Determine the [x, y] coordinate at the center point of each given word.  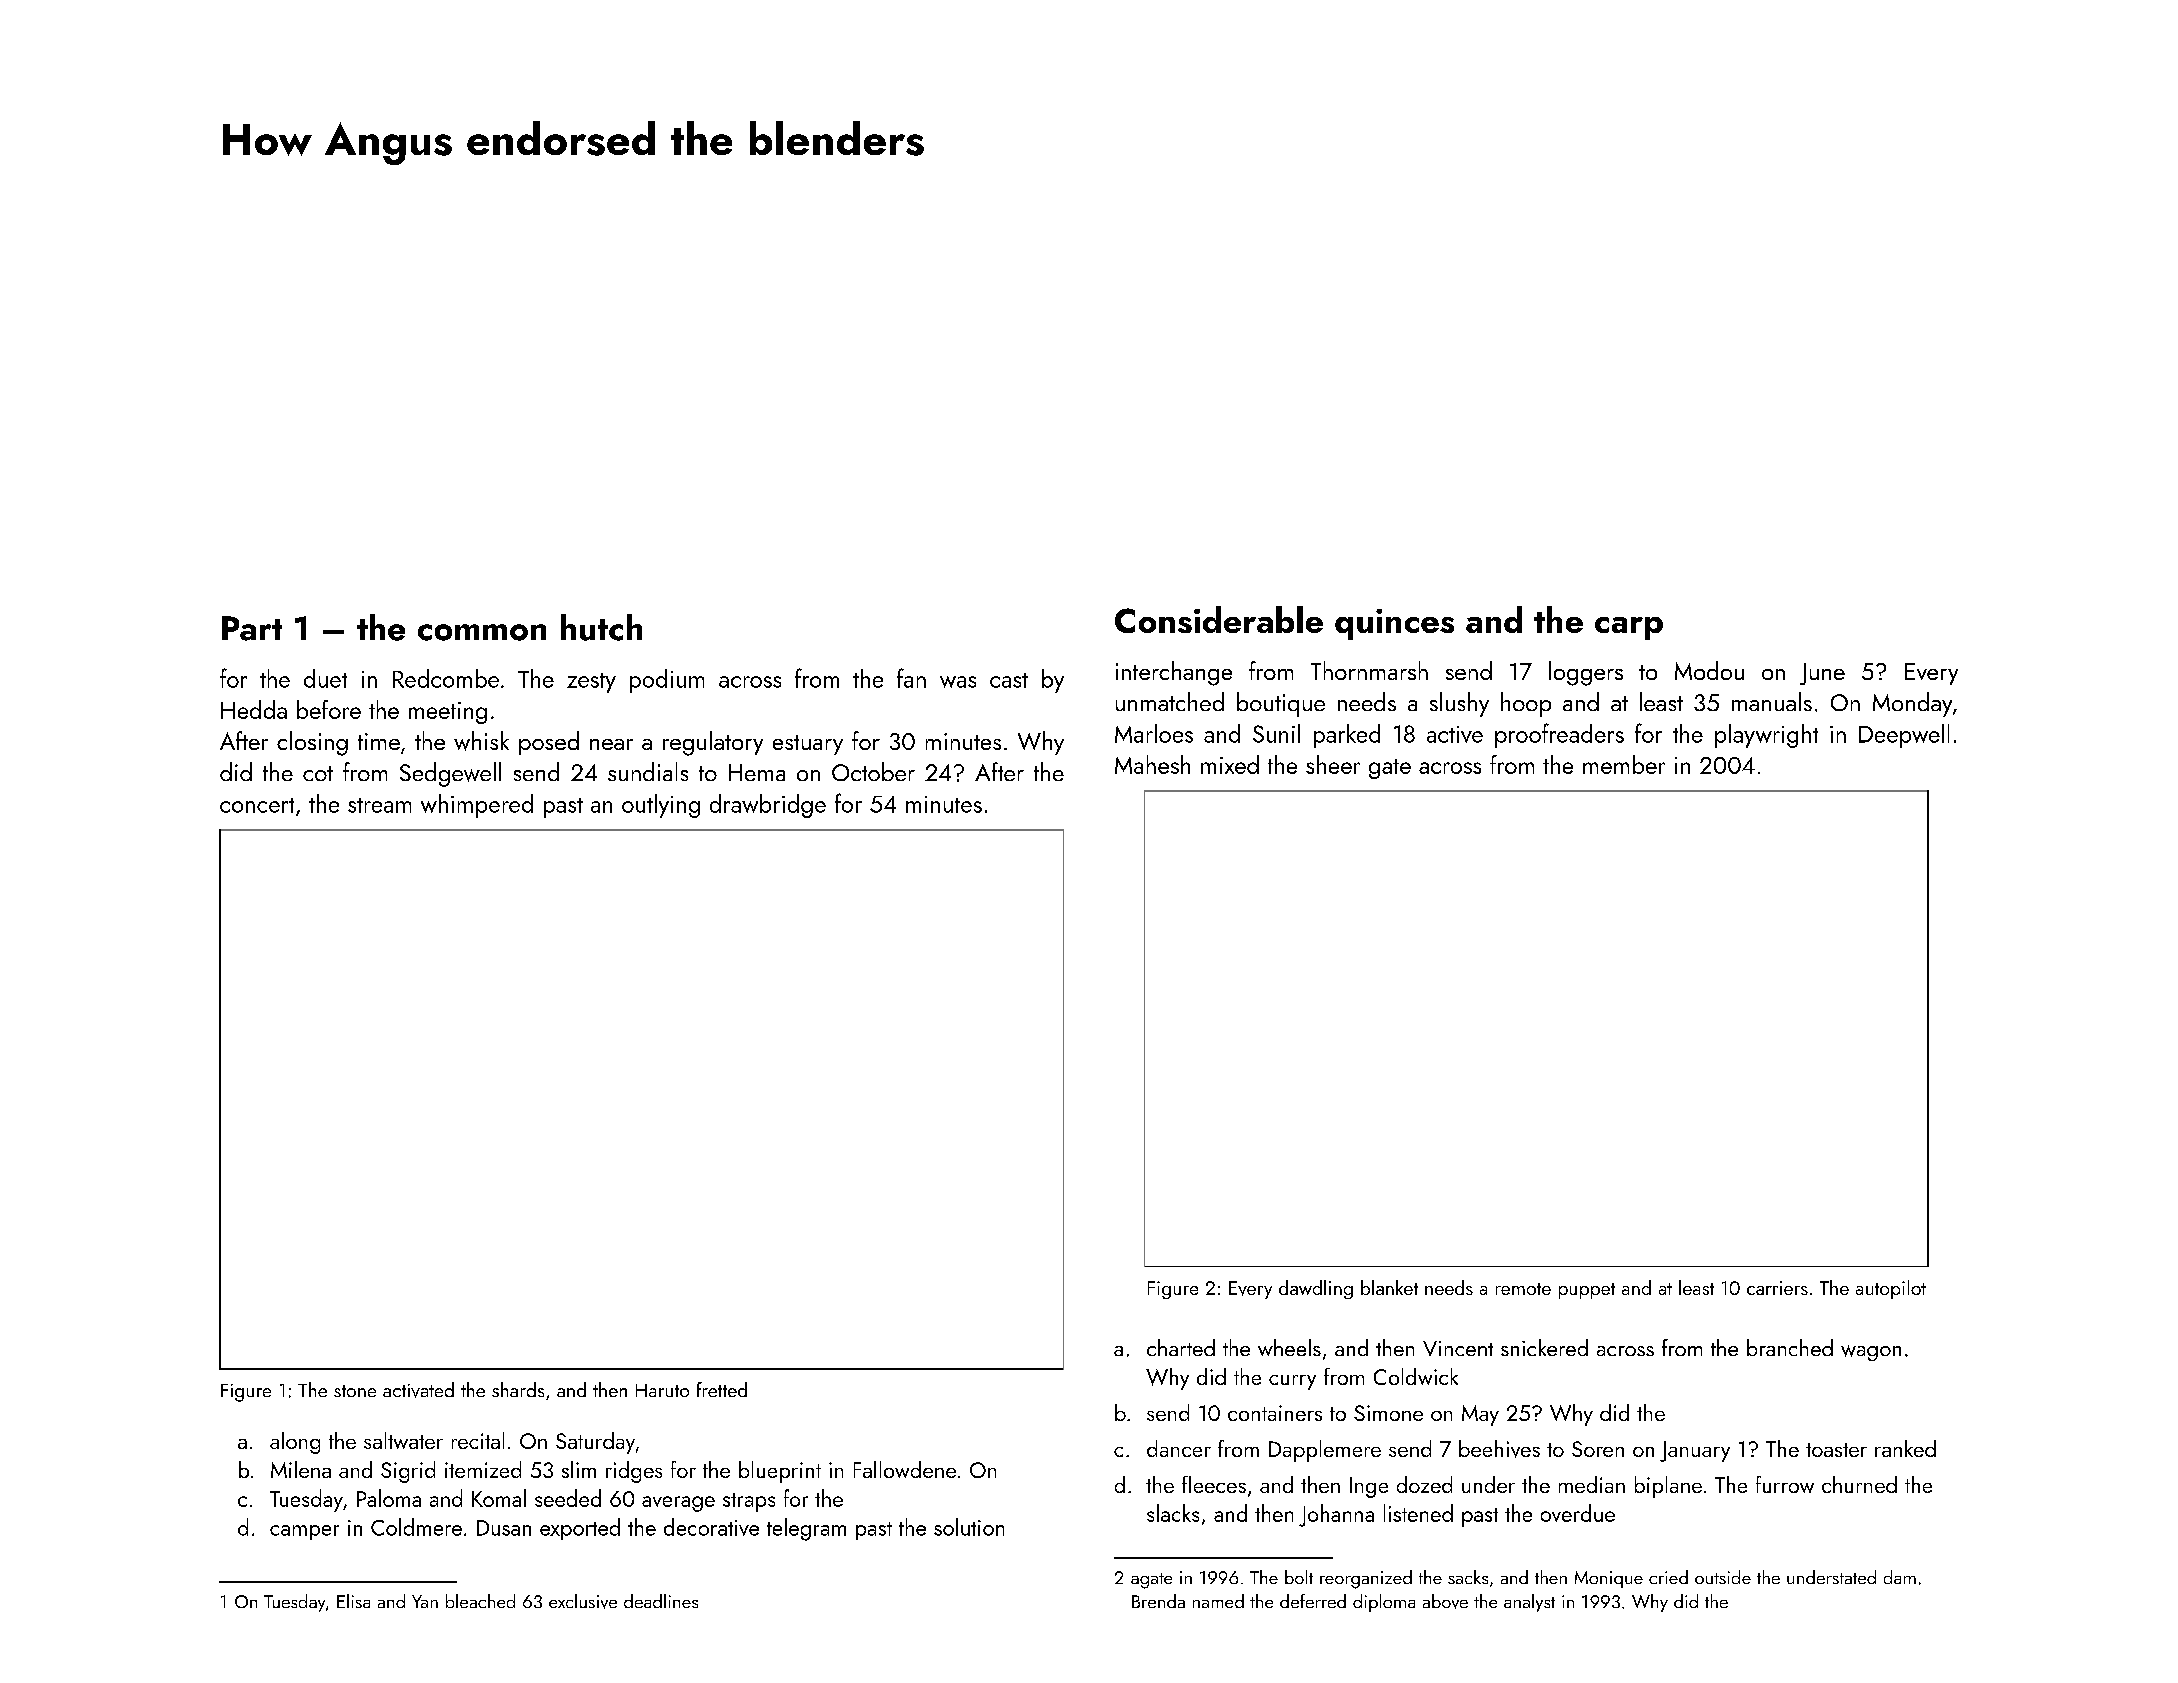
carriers [1777, 1288]
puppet [1587, 1291]
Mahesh [1152, 764]
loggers [1586, 673]
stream [379, 805]
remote [1523, 1289]
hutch [601, 627]
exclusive [583, 1601]
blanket [1389, 1287]
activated [418, 1390]
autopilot [1891, 1289]
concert [257, 805]
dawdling [1316, 1289]
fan [911, 678]
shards [518, 1389]
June [1822, 674]
